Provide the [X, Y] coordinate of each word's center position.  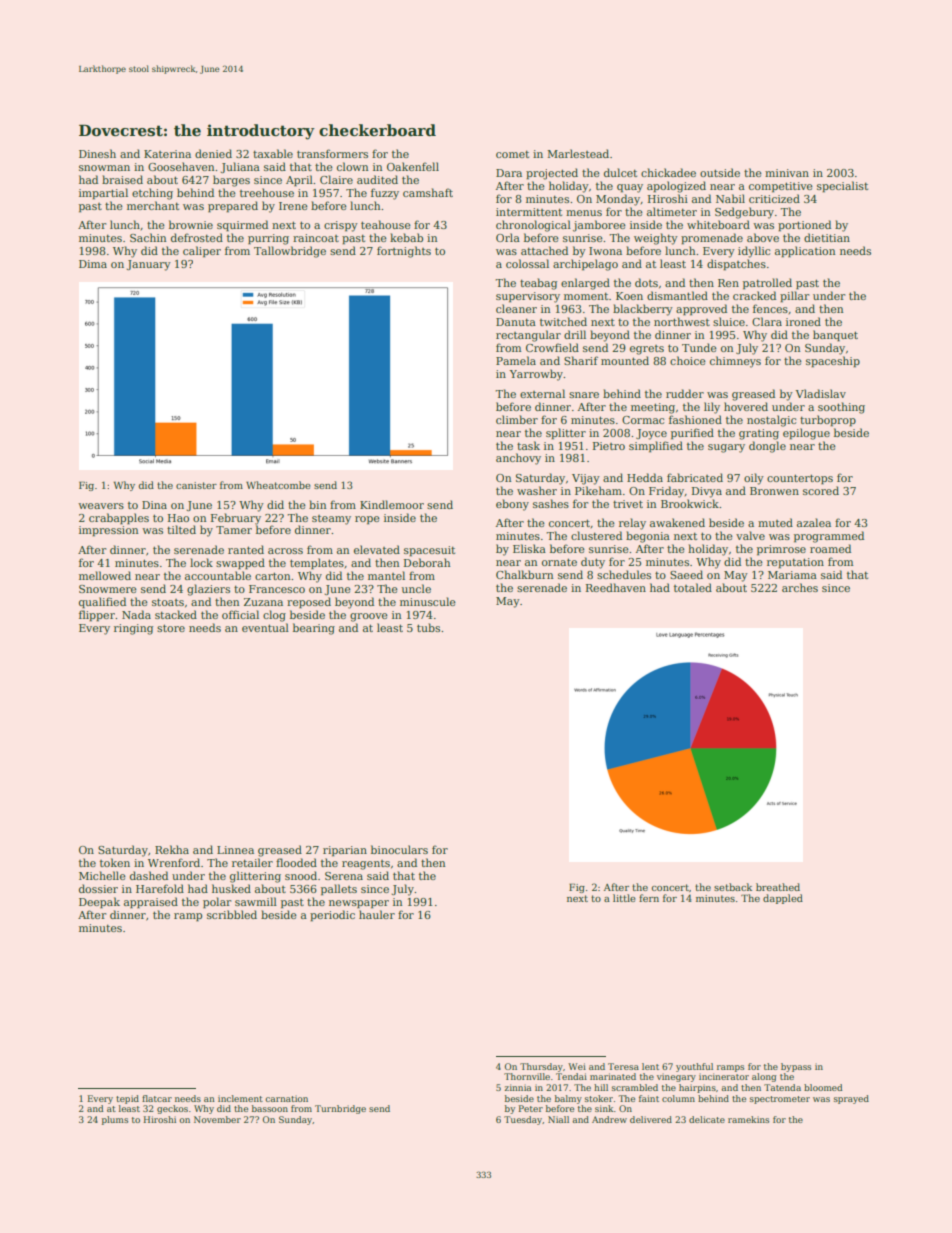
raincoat [316, 238]
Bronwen [774, 491]
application [805, 252]
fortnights [404, 252]
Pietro [609, 446]
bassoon [270, 1108]
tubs [428, 627]
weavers [101, 506]
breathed [778, 887]
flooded [296, 862]
